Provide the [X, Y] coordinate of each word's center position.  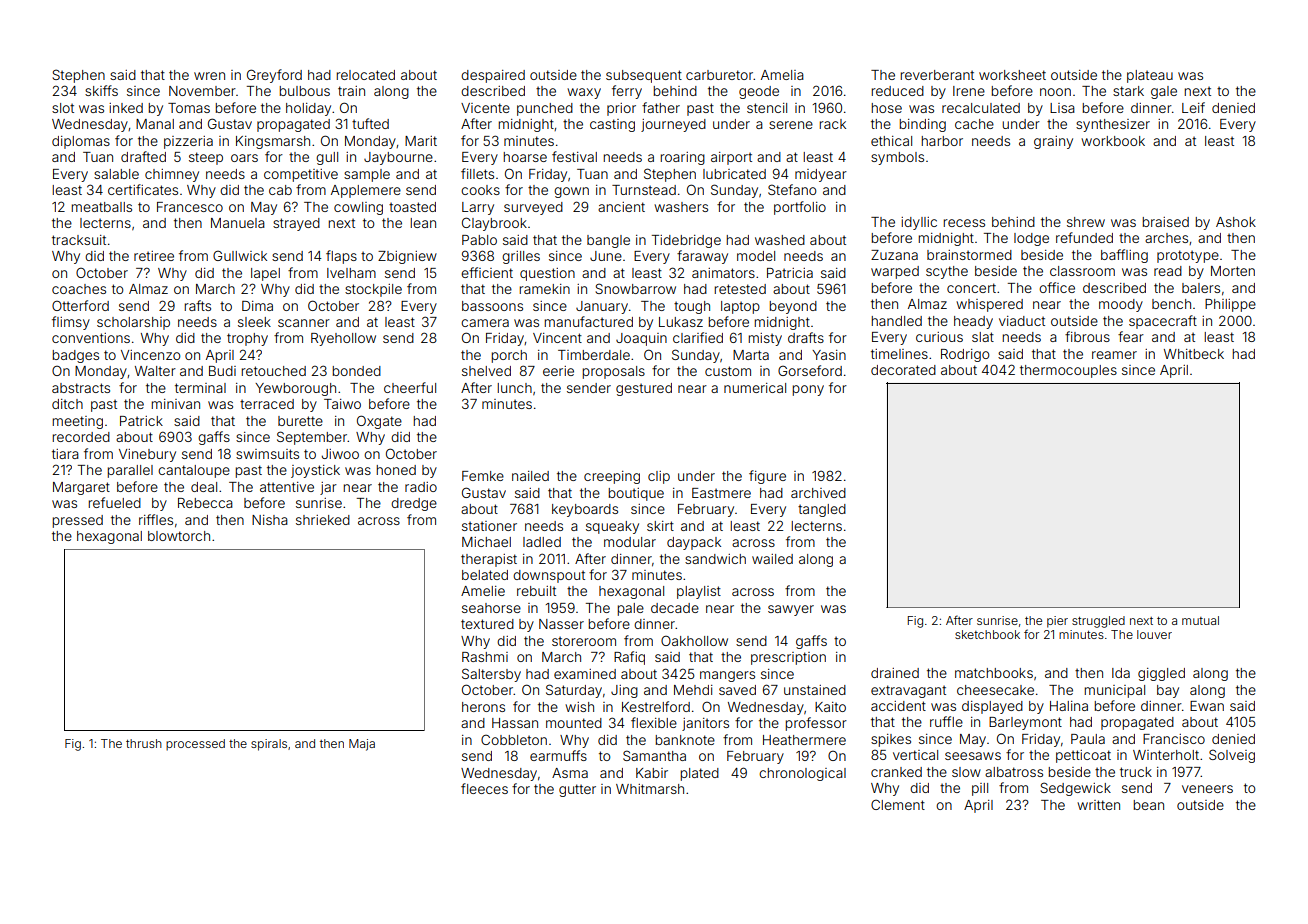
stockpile [373, 290]
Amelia [782, 75]
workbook [1113, 141]
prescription [788, 658]
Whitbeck [1194, 354]
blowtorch [179, 536]
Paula [1088, 739]
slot [63, 108]
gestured [644, 389]
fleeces [484, 788]
